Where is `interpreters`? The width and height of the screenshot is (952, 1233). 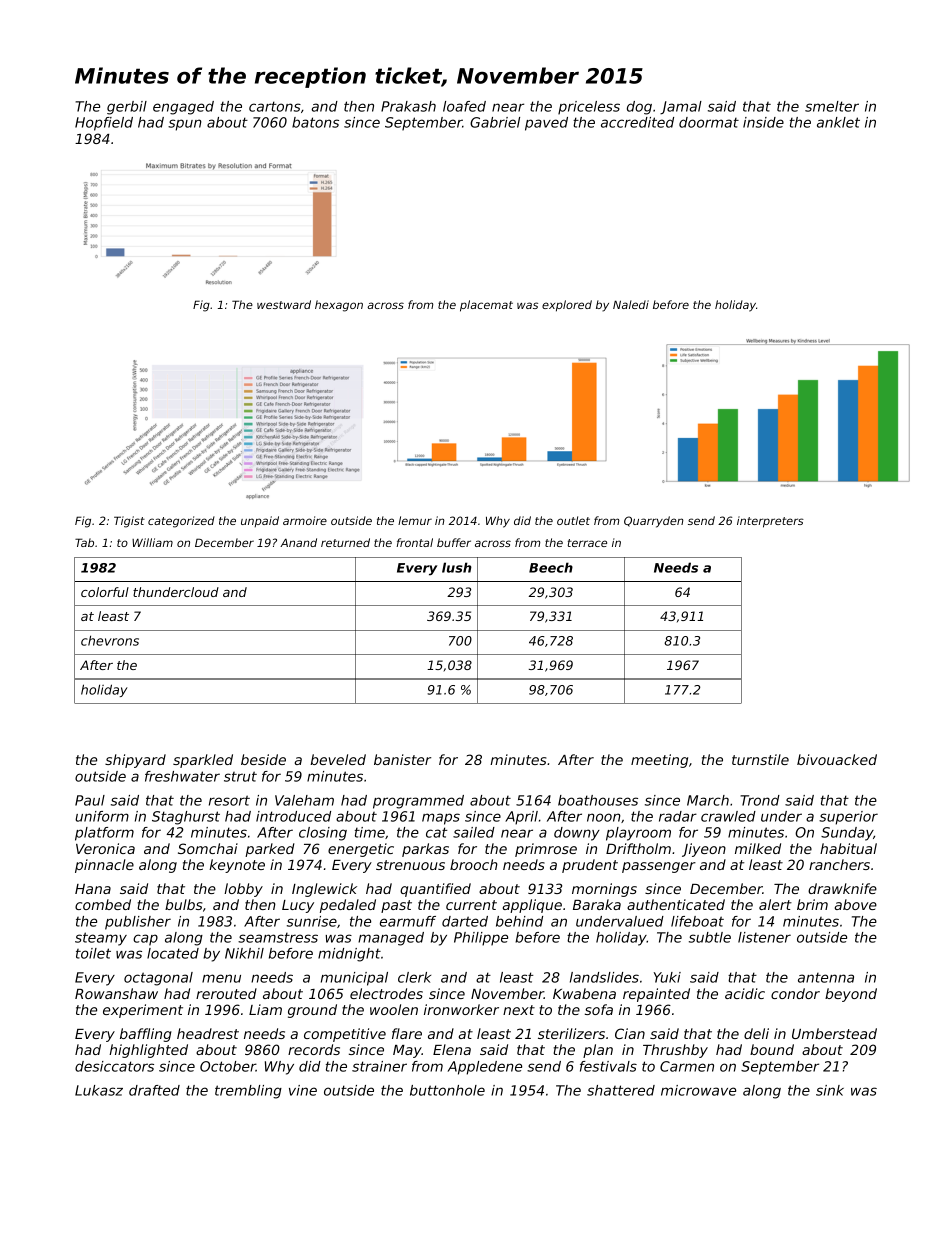 interpreters is located at coordinates (770, 522).
